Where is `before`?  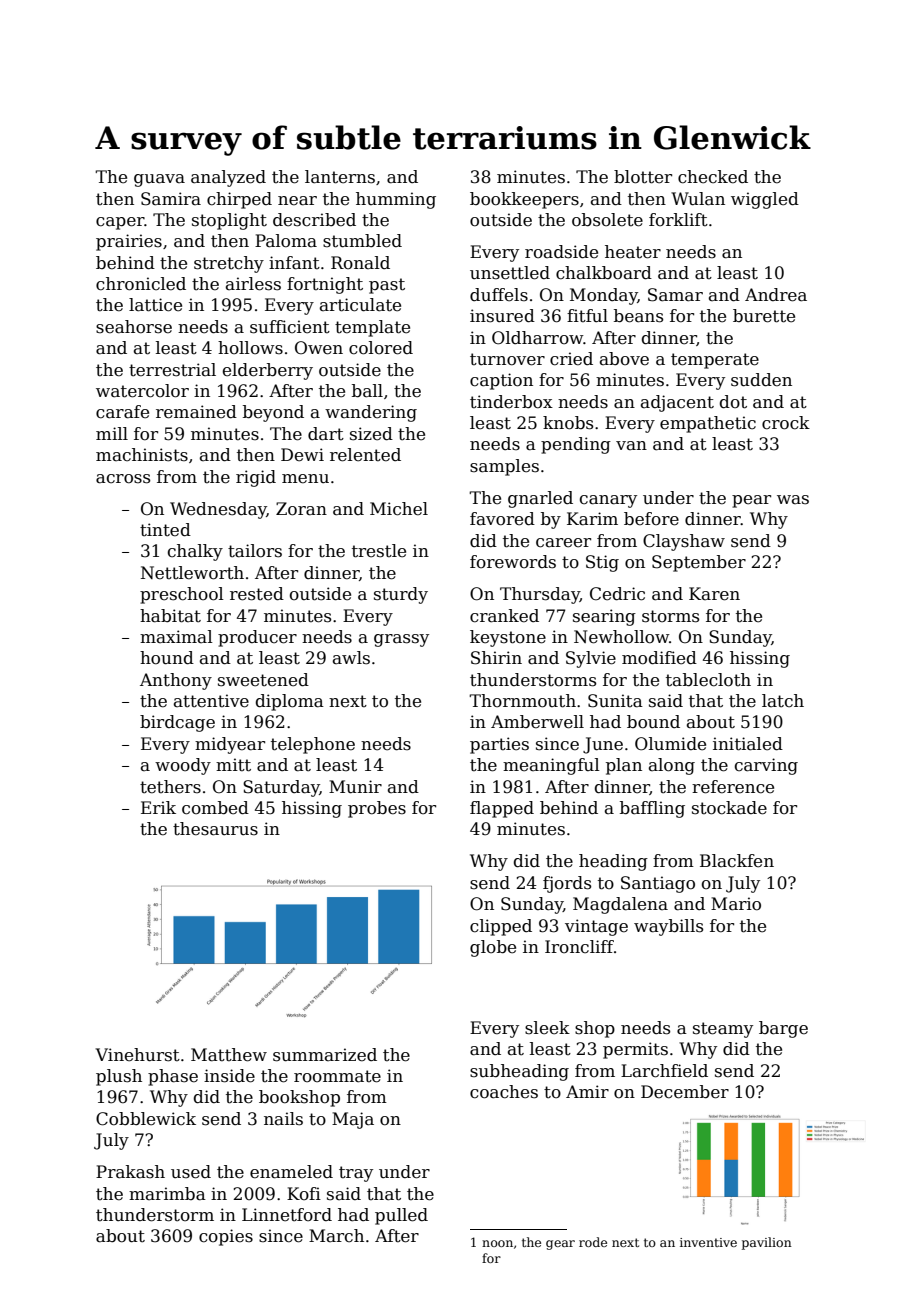
before is located at coordinates (651, 519).
